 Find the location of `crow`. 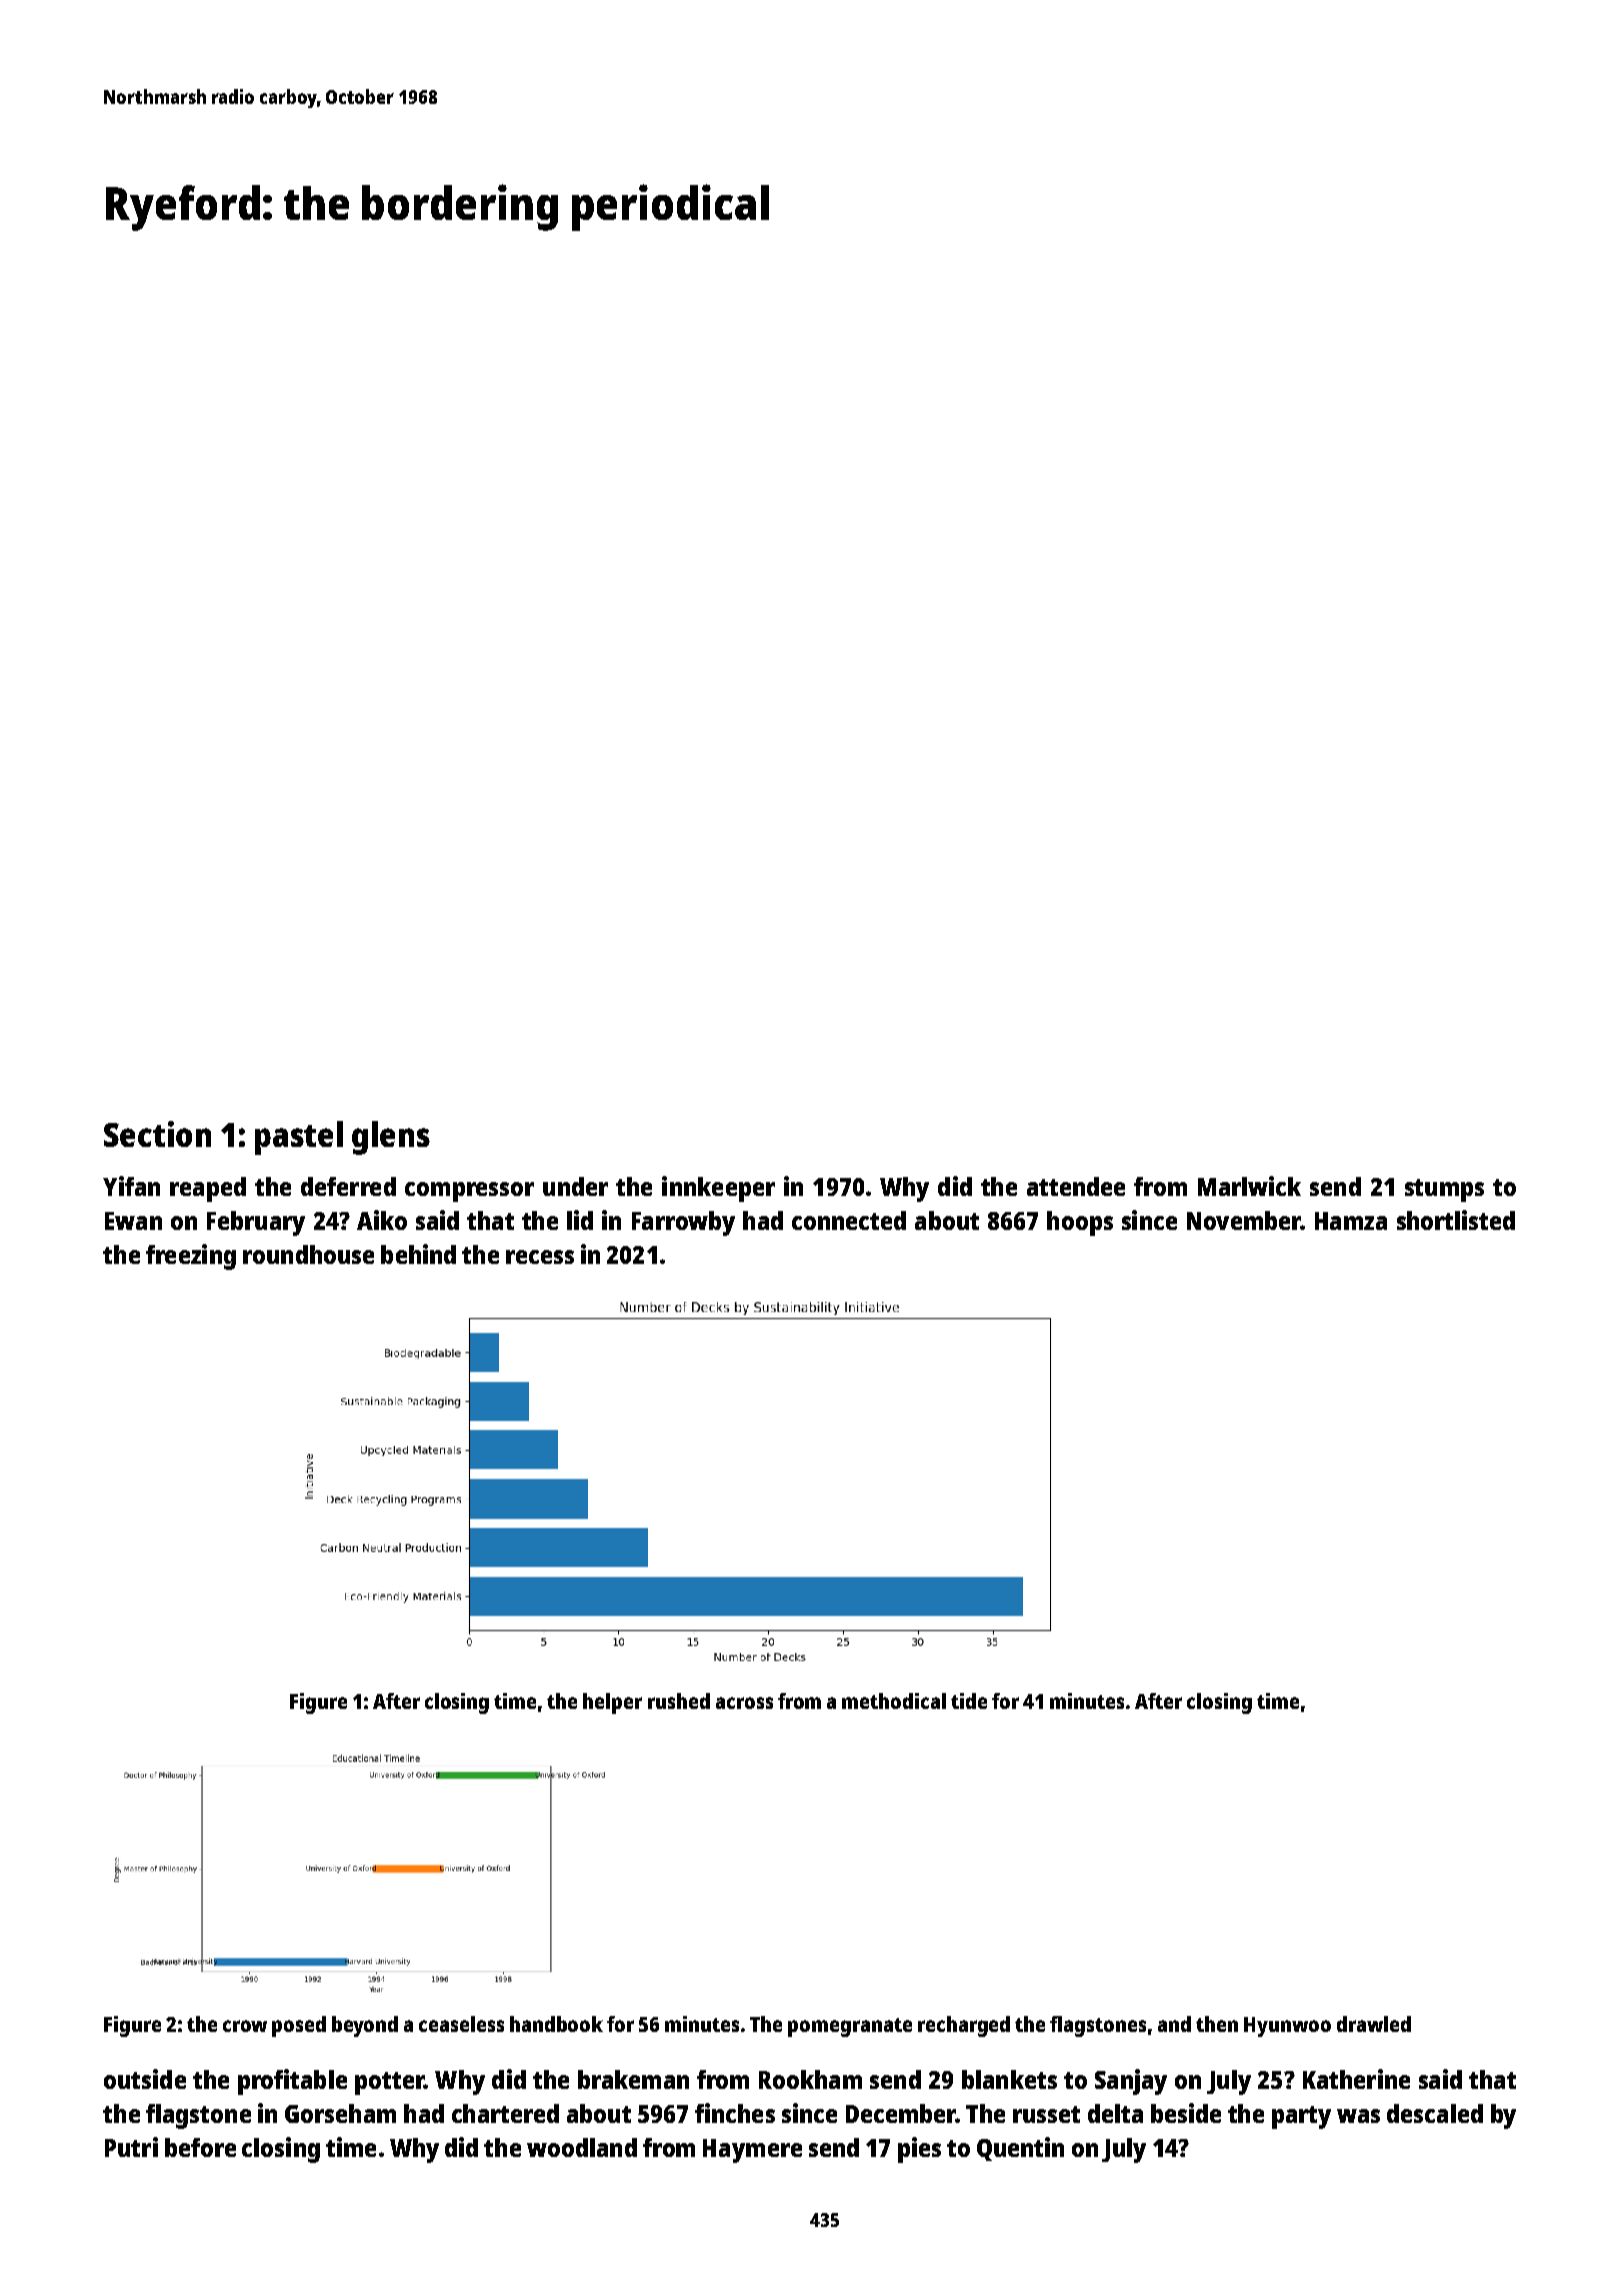

crow is located at coordinates (245, 2026).
